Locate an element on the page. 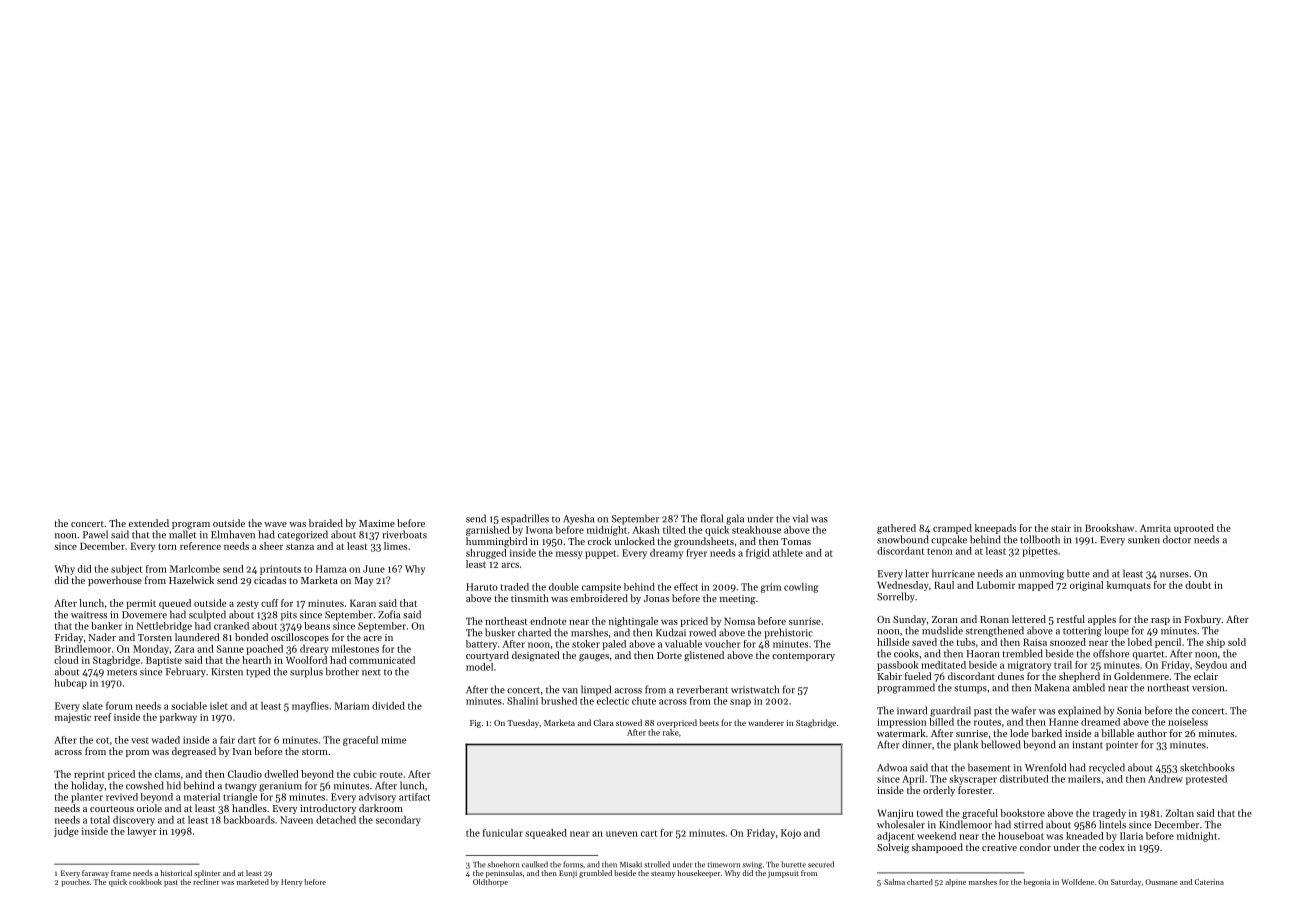 This document has height=924, width=1308. shoehorn is located at coordinates (503, 864).
